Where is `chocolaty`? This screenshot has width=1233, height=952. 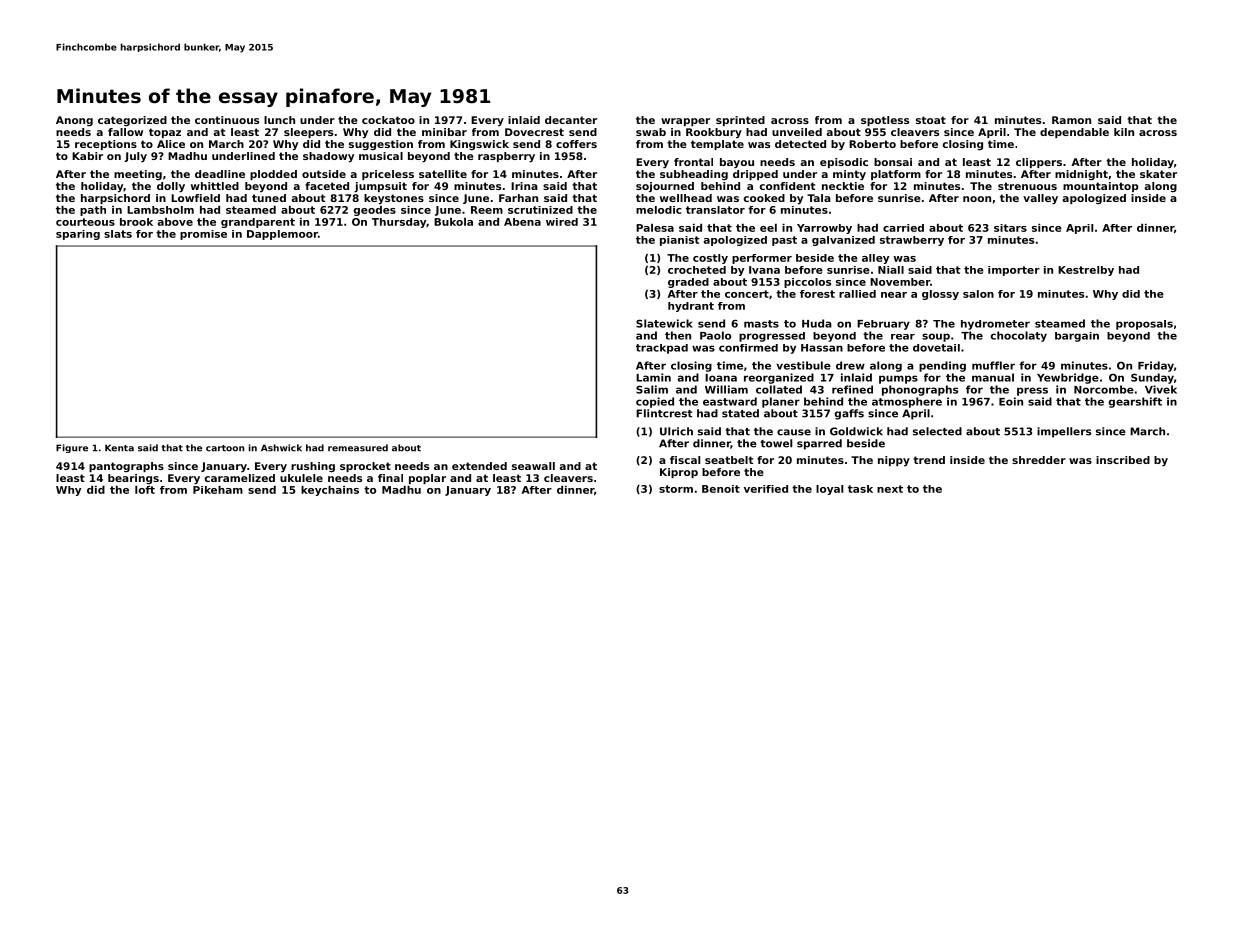
chocolaty is located at coordinates (1018, 336).
